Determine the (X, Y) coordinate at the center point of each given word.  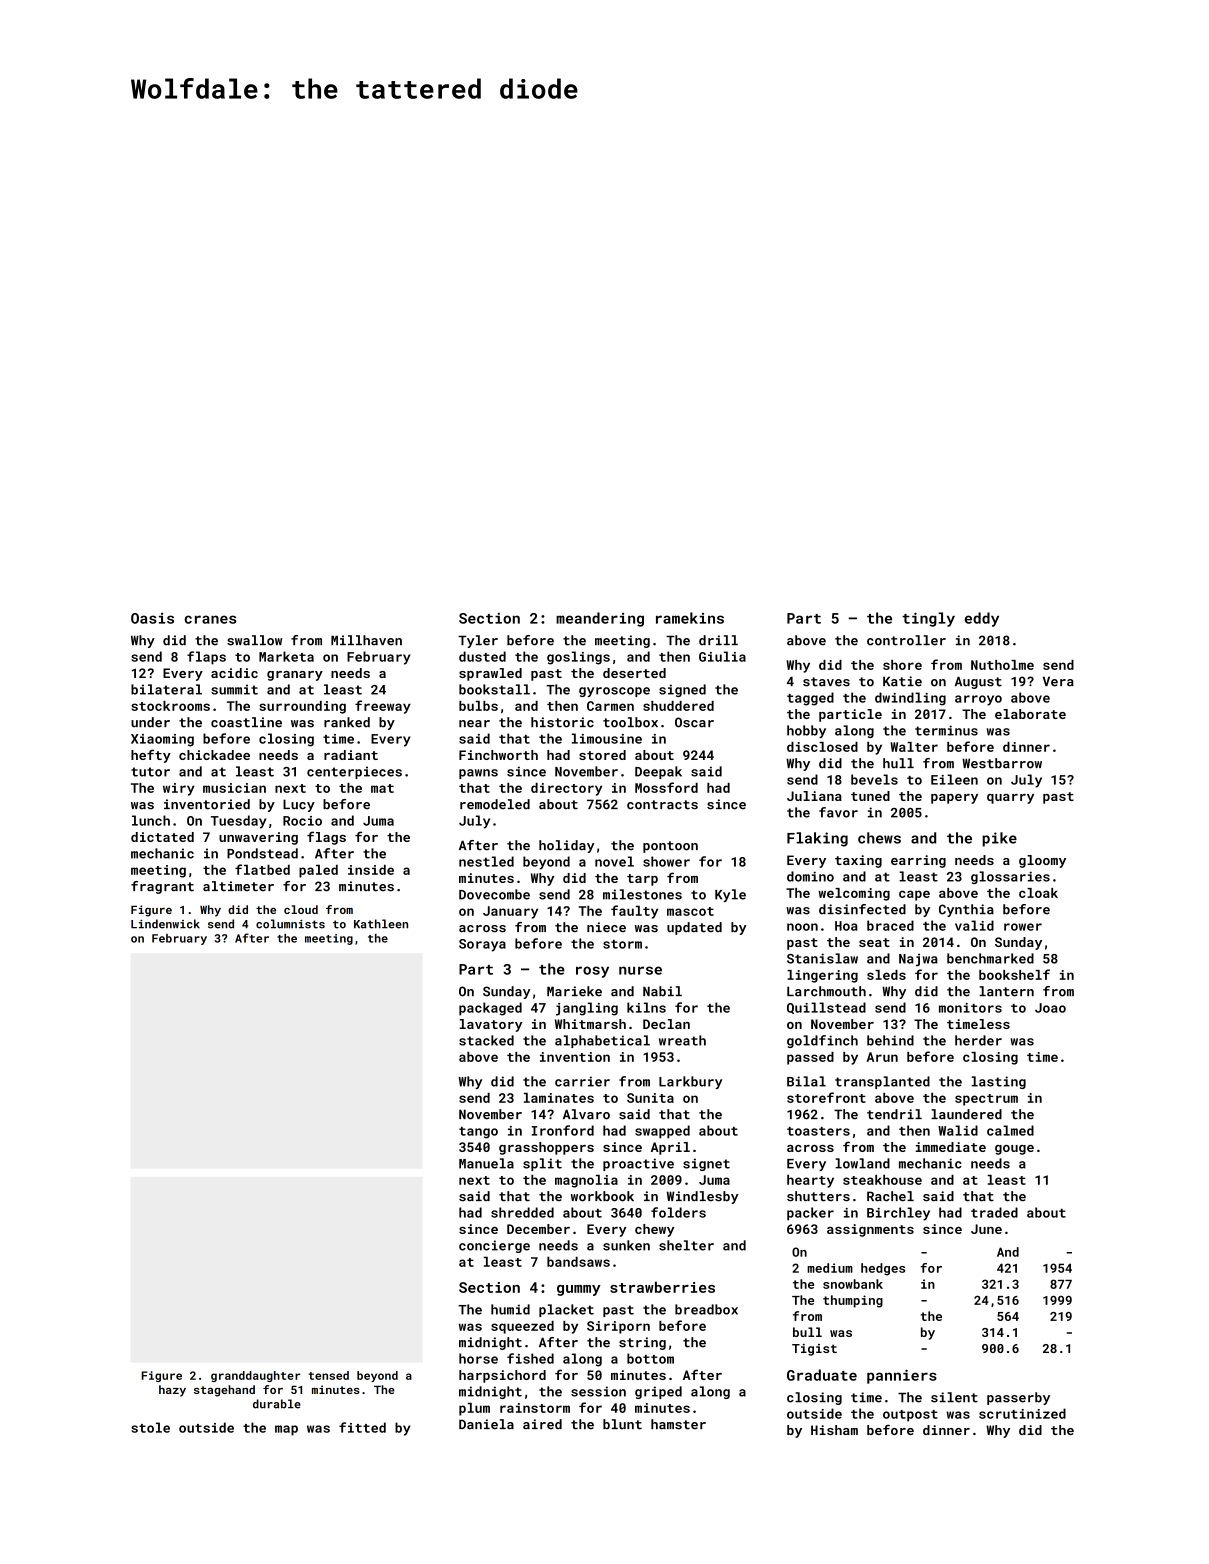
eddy (981, 619)
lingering (822, 976)
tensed (328, 1375)
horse (478, 1358)
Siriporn (618, 1327)
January (510, 912)
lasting (998, 1082)
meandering (600, 619)
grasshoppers (546, 1148)
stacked (486, 1040)
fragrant (162, 887)
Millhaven (366, 640)
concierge (494, 1246)
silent (954, 1397)
